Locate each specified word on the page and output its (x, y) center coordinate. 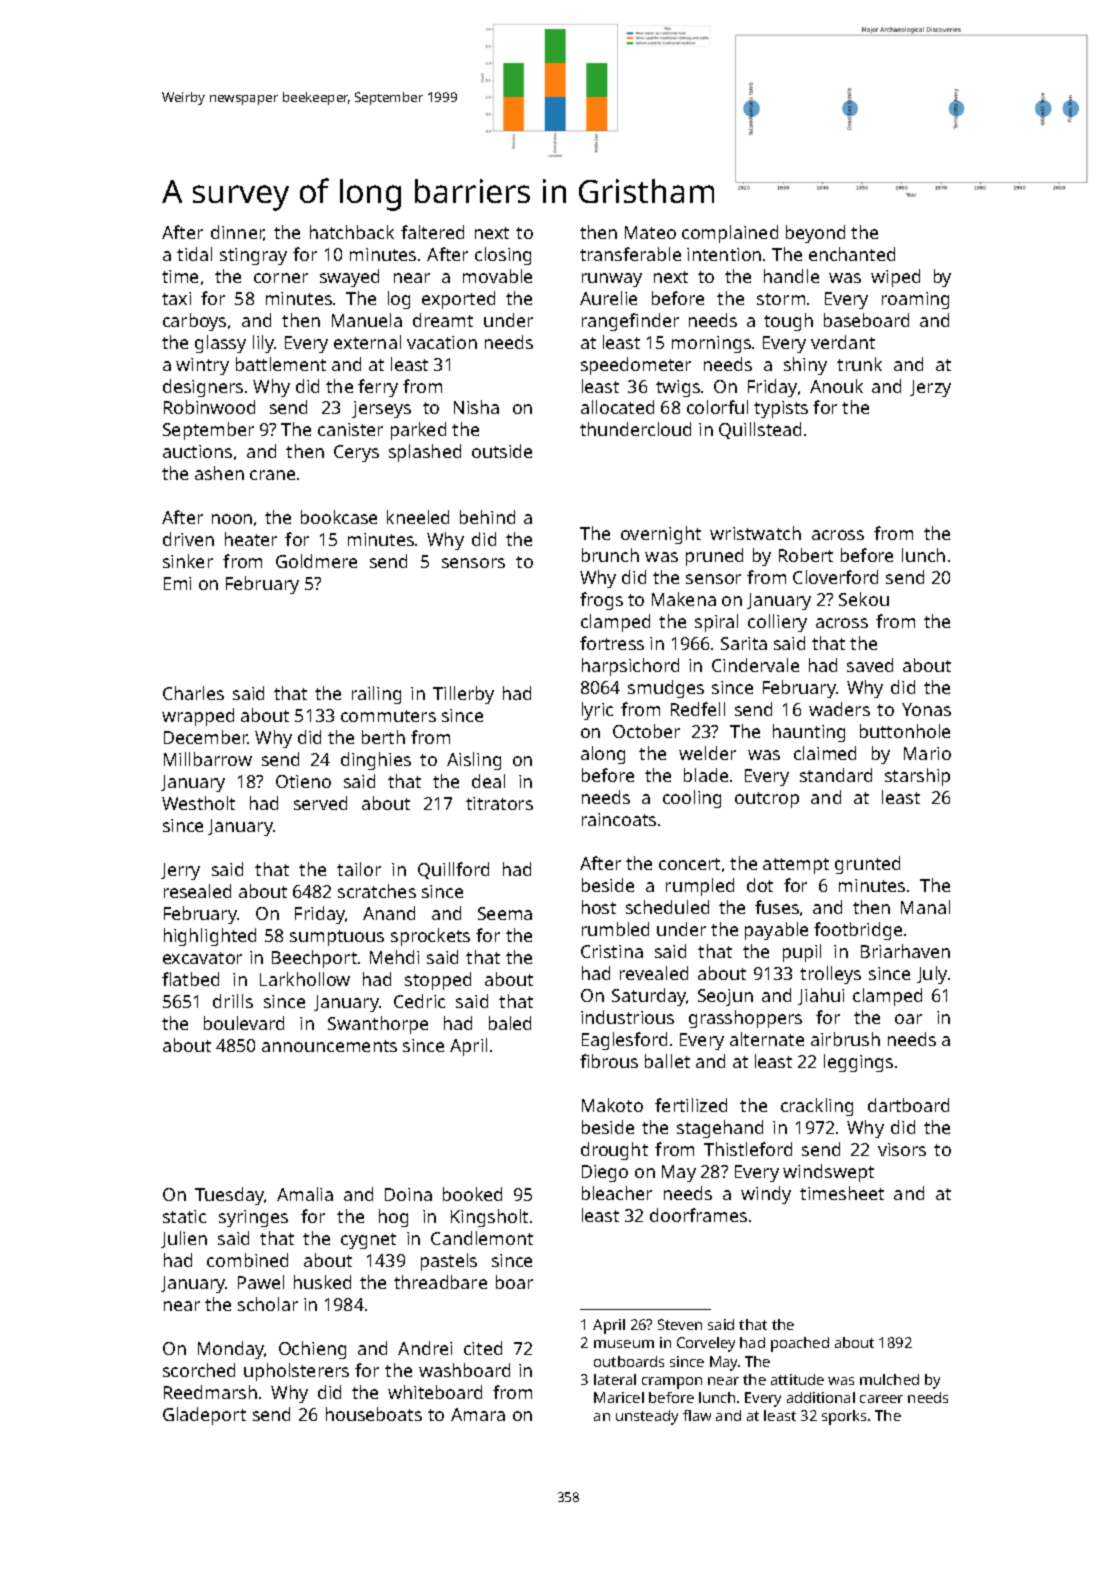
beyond (815, 234)
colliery (777, 623)
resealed (197, 891)
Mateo (650, 232)
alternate (767, 1039)
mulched (889, 1379)
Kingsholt (489, 1218)
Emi (177, 583)
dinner (237, 233)
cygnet (368, 1241)
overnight (661, 535)
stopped (438, 981)
